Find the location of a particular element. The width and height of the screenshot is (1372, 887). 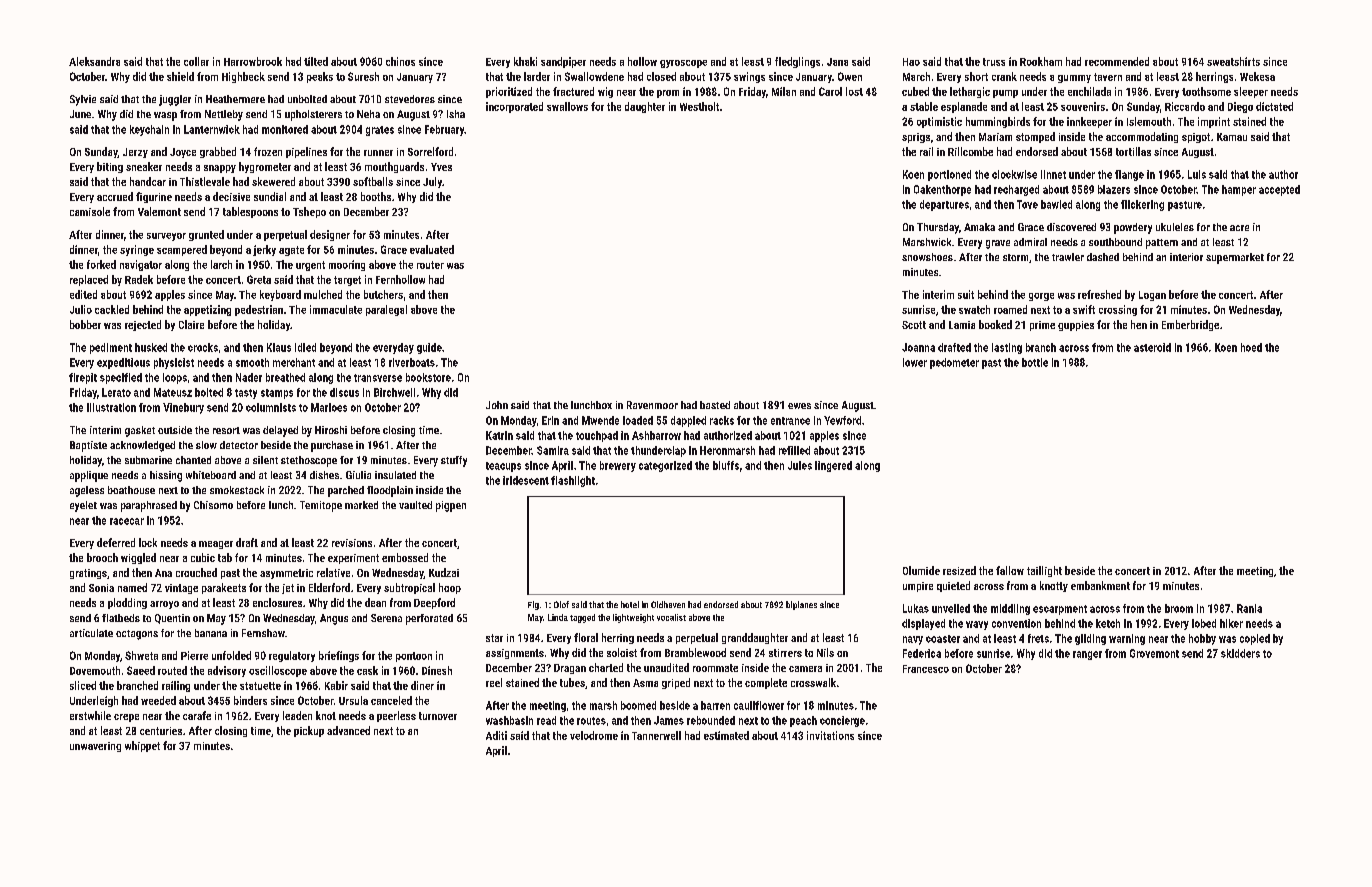

hoed is located at coordinates (1251, 347).
